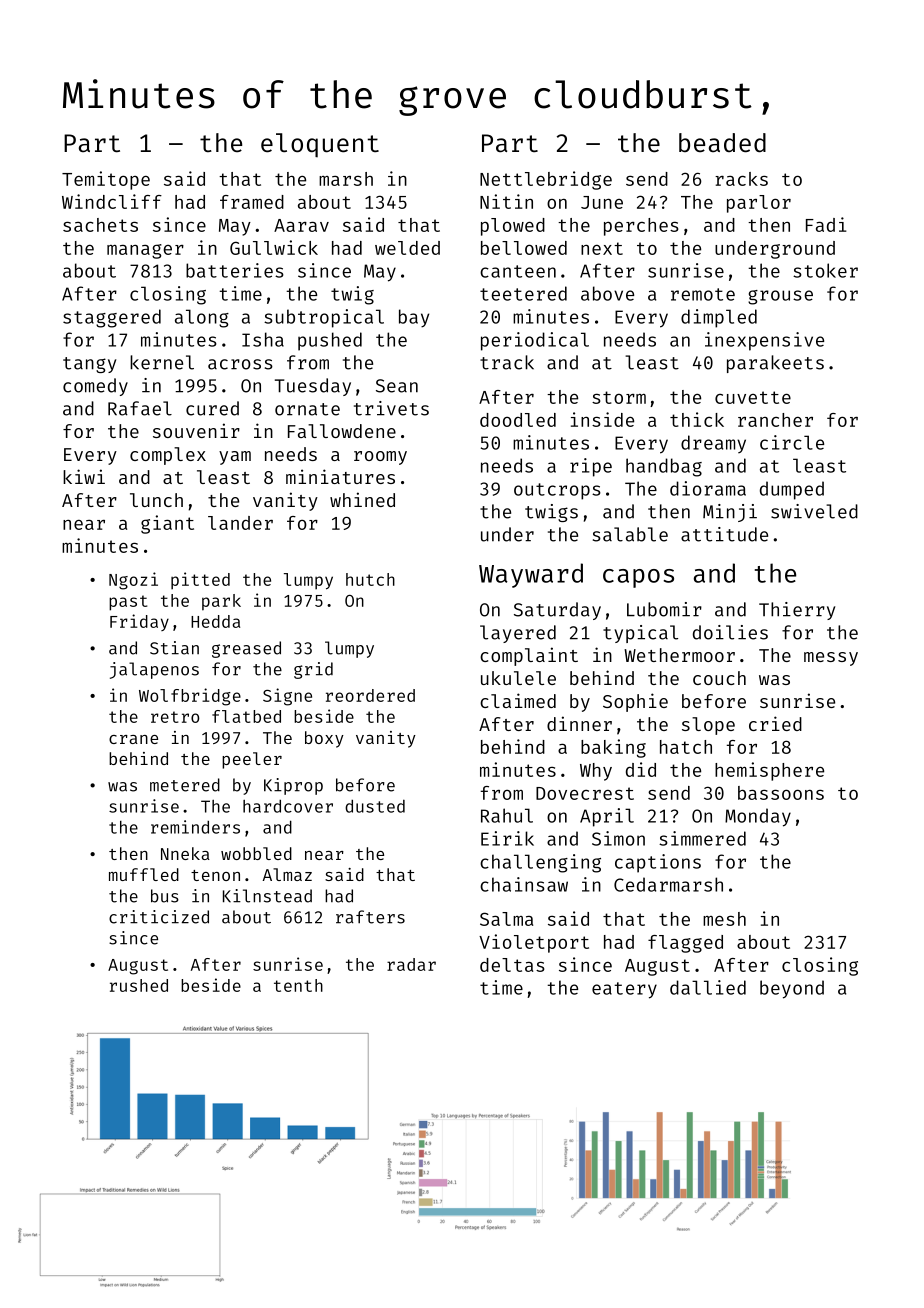 Image resolution: width=924 pixels, height=1308 pixels. I want to click on manager, so click(145, 251).
